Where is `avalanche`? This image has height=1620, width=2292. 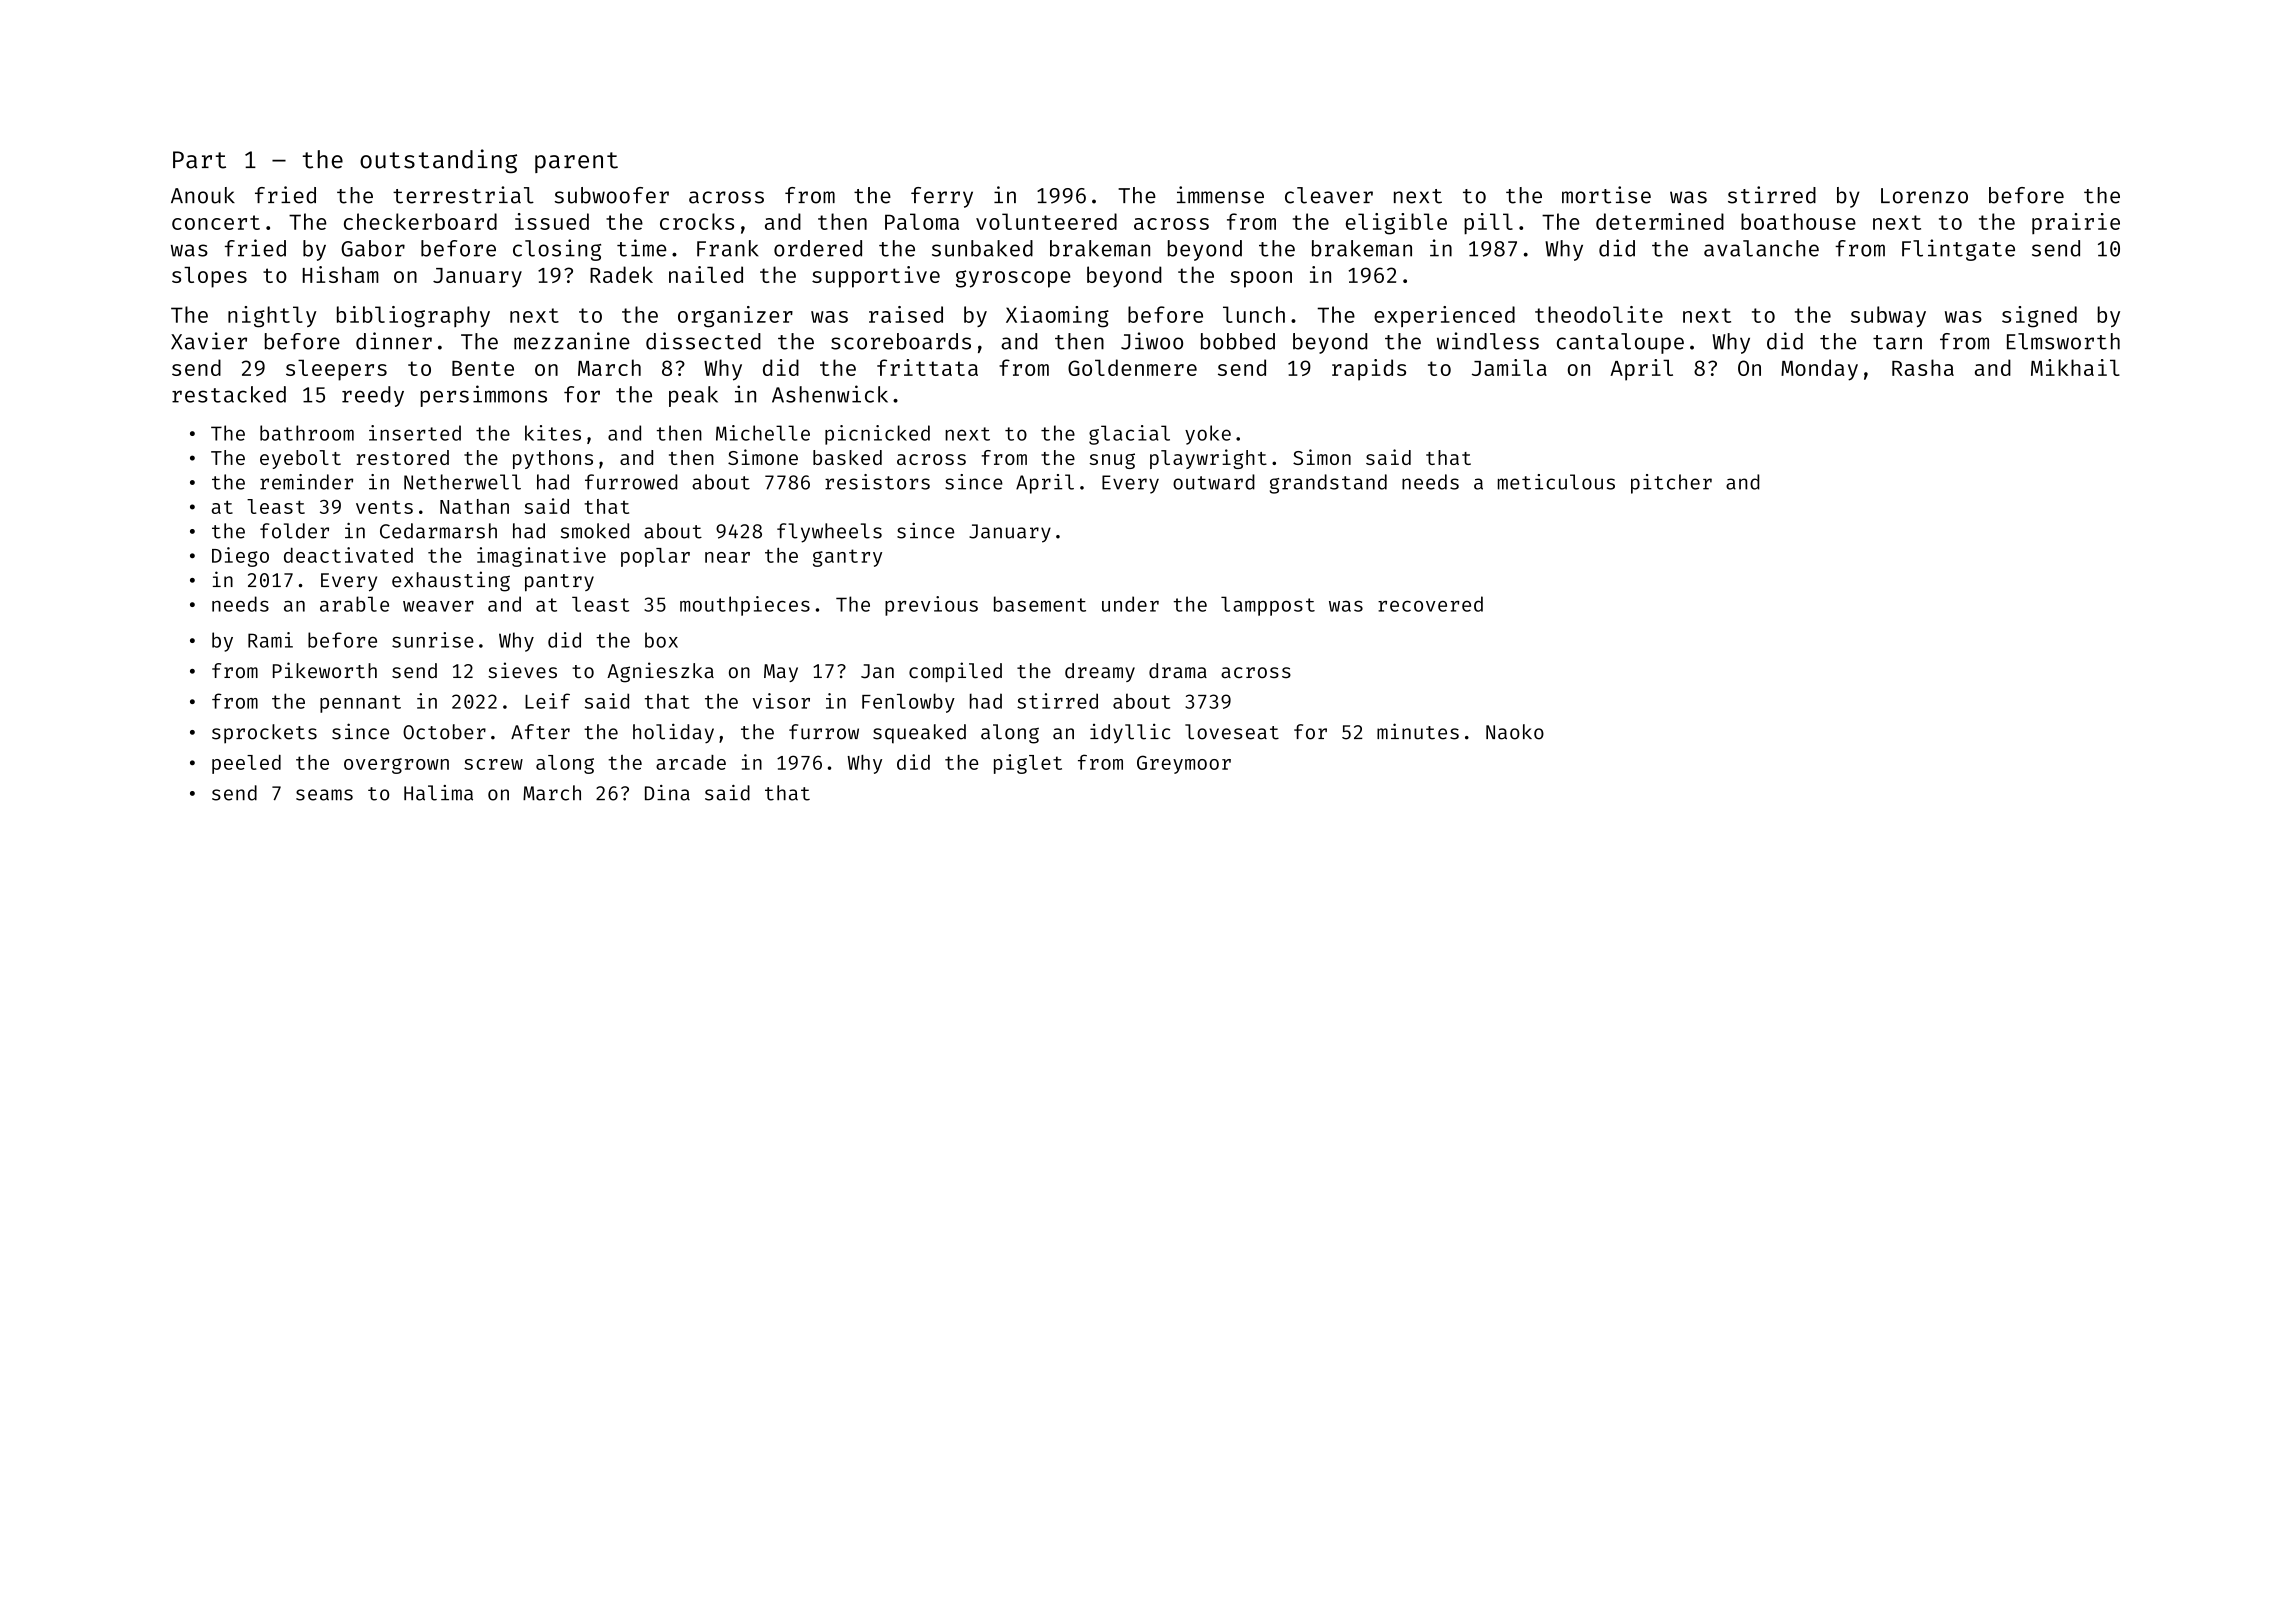 avalanche is located at coordinates (1761, 248).
